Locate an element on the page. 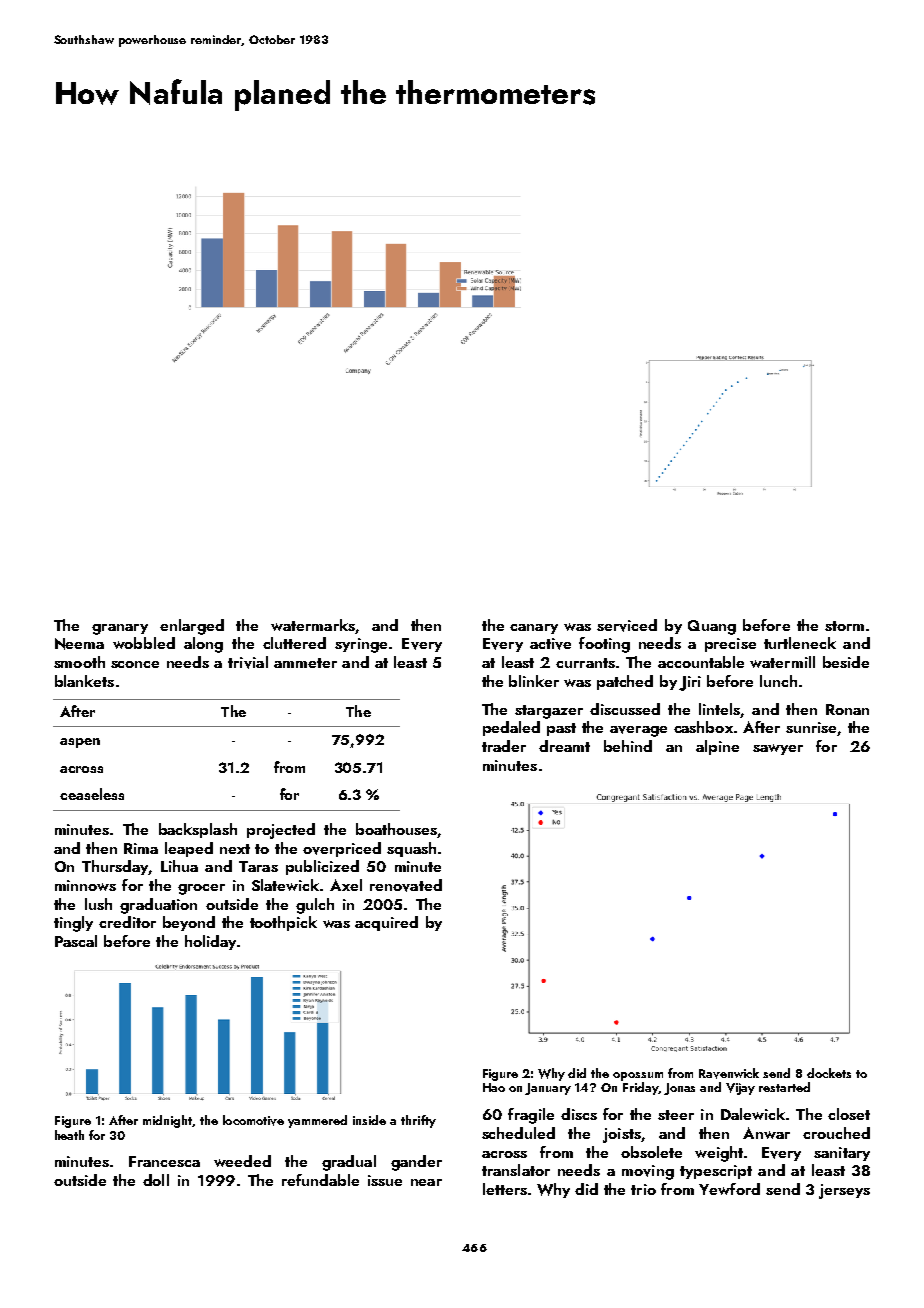 The height and width of the image is (1308, 924). leaped is located at coordinates (189, 849).
